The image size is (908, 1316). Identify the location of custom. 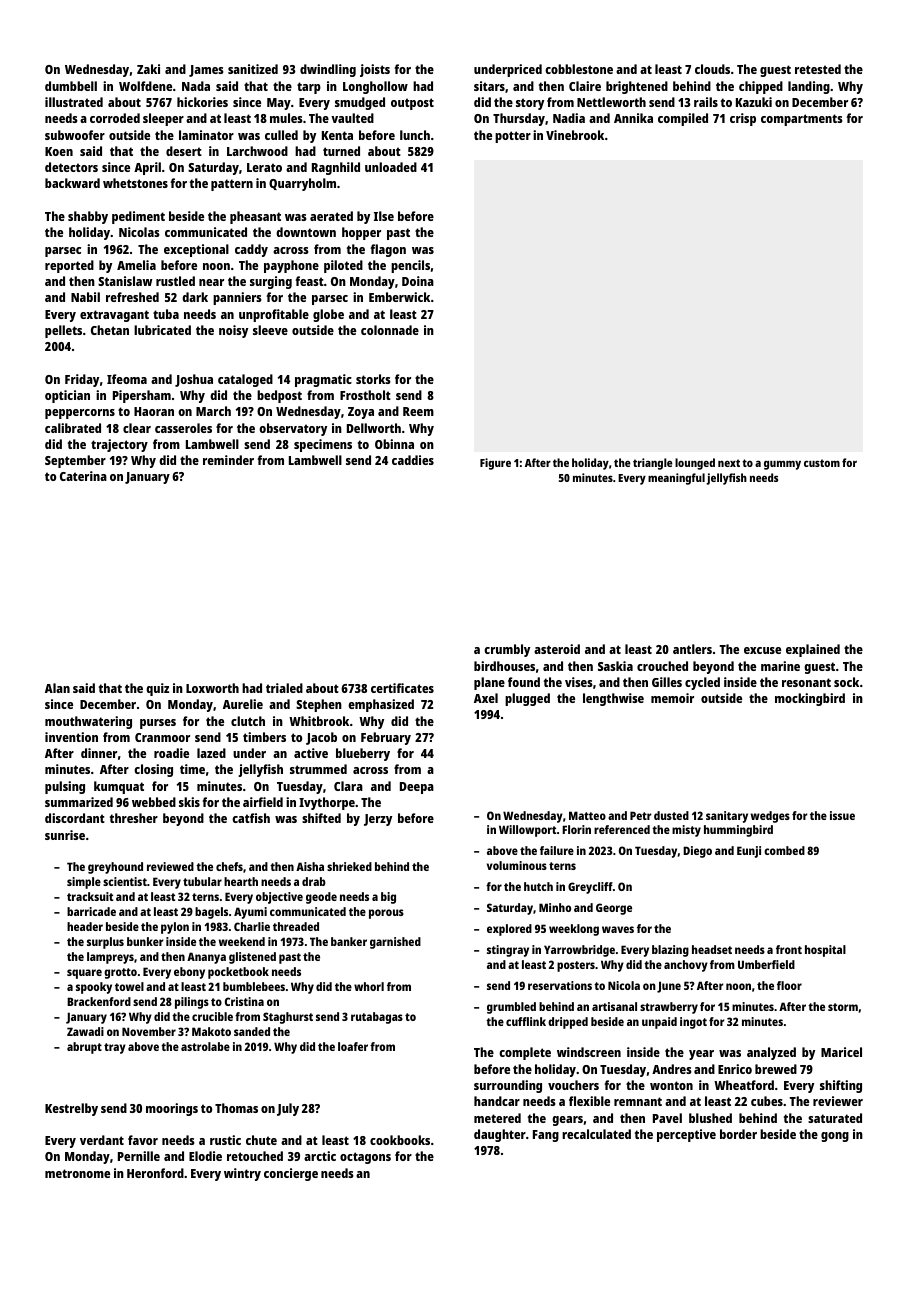
(822, 463).
